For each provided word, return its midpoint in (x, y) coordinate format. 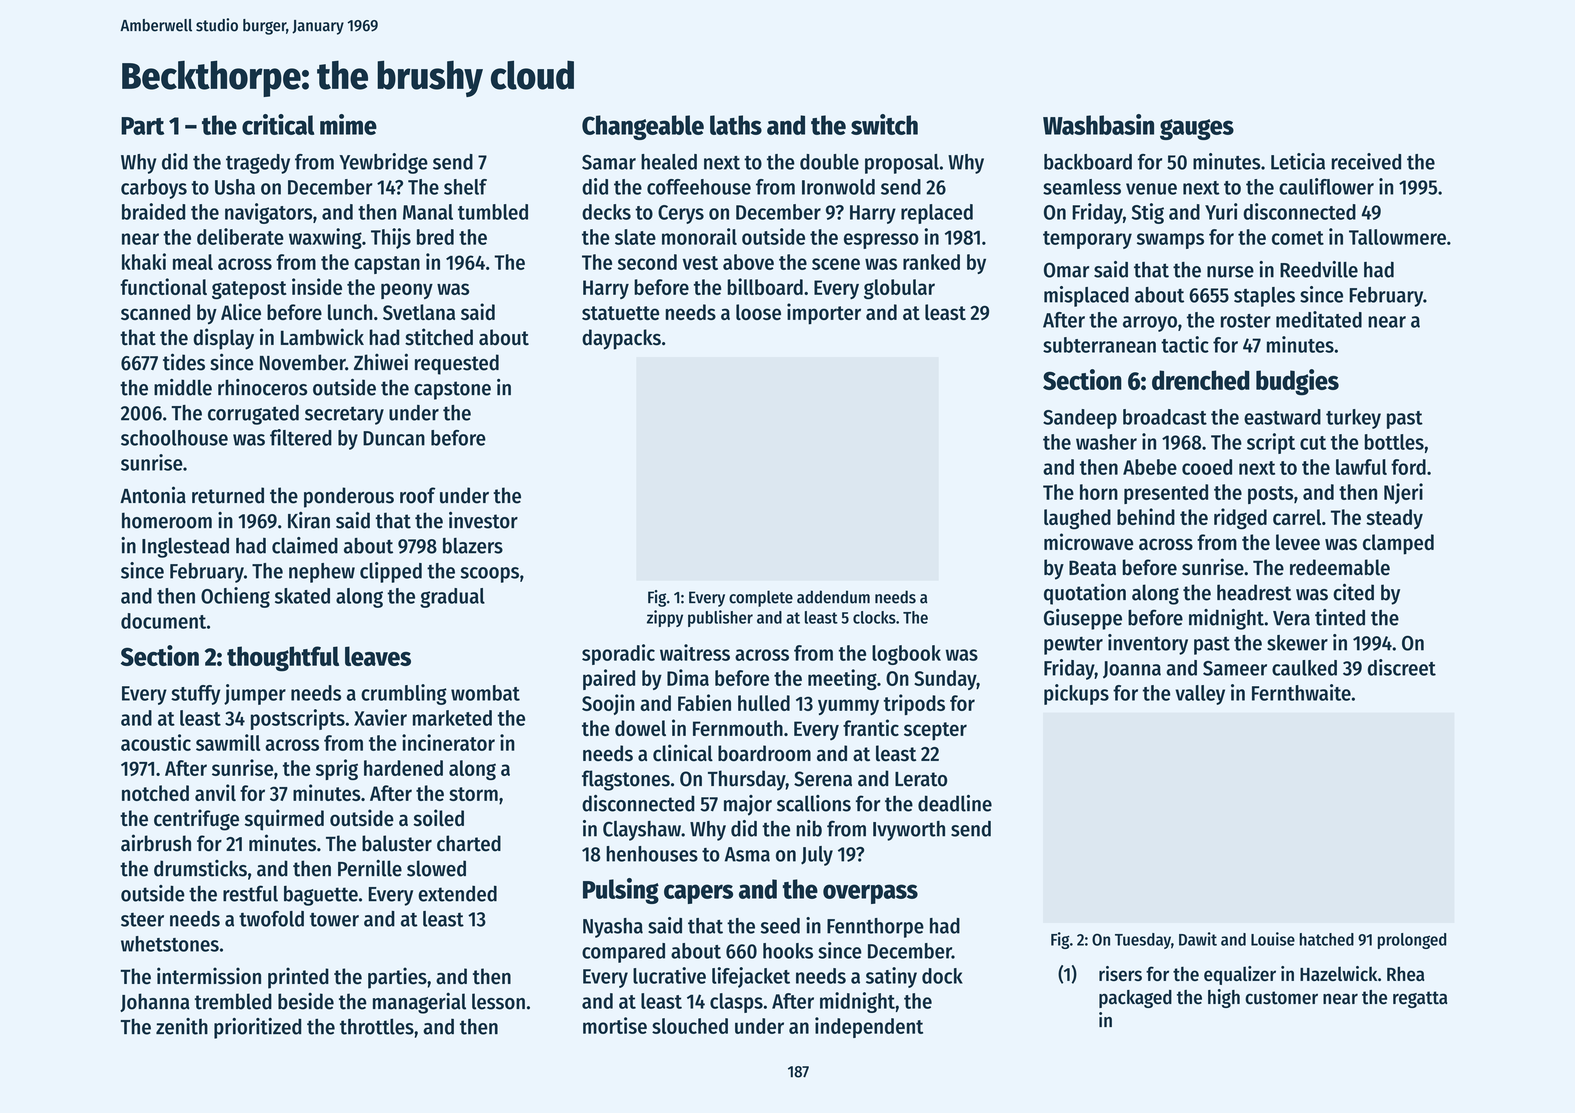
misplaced (1086, 296)
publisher (720, 618)
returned (228, 495)
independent (869, 1027)
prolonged (1412, 941)
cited (1353, 592)
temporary (1087, 240)
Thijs (391, 238)
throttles (377, 1026)
